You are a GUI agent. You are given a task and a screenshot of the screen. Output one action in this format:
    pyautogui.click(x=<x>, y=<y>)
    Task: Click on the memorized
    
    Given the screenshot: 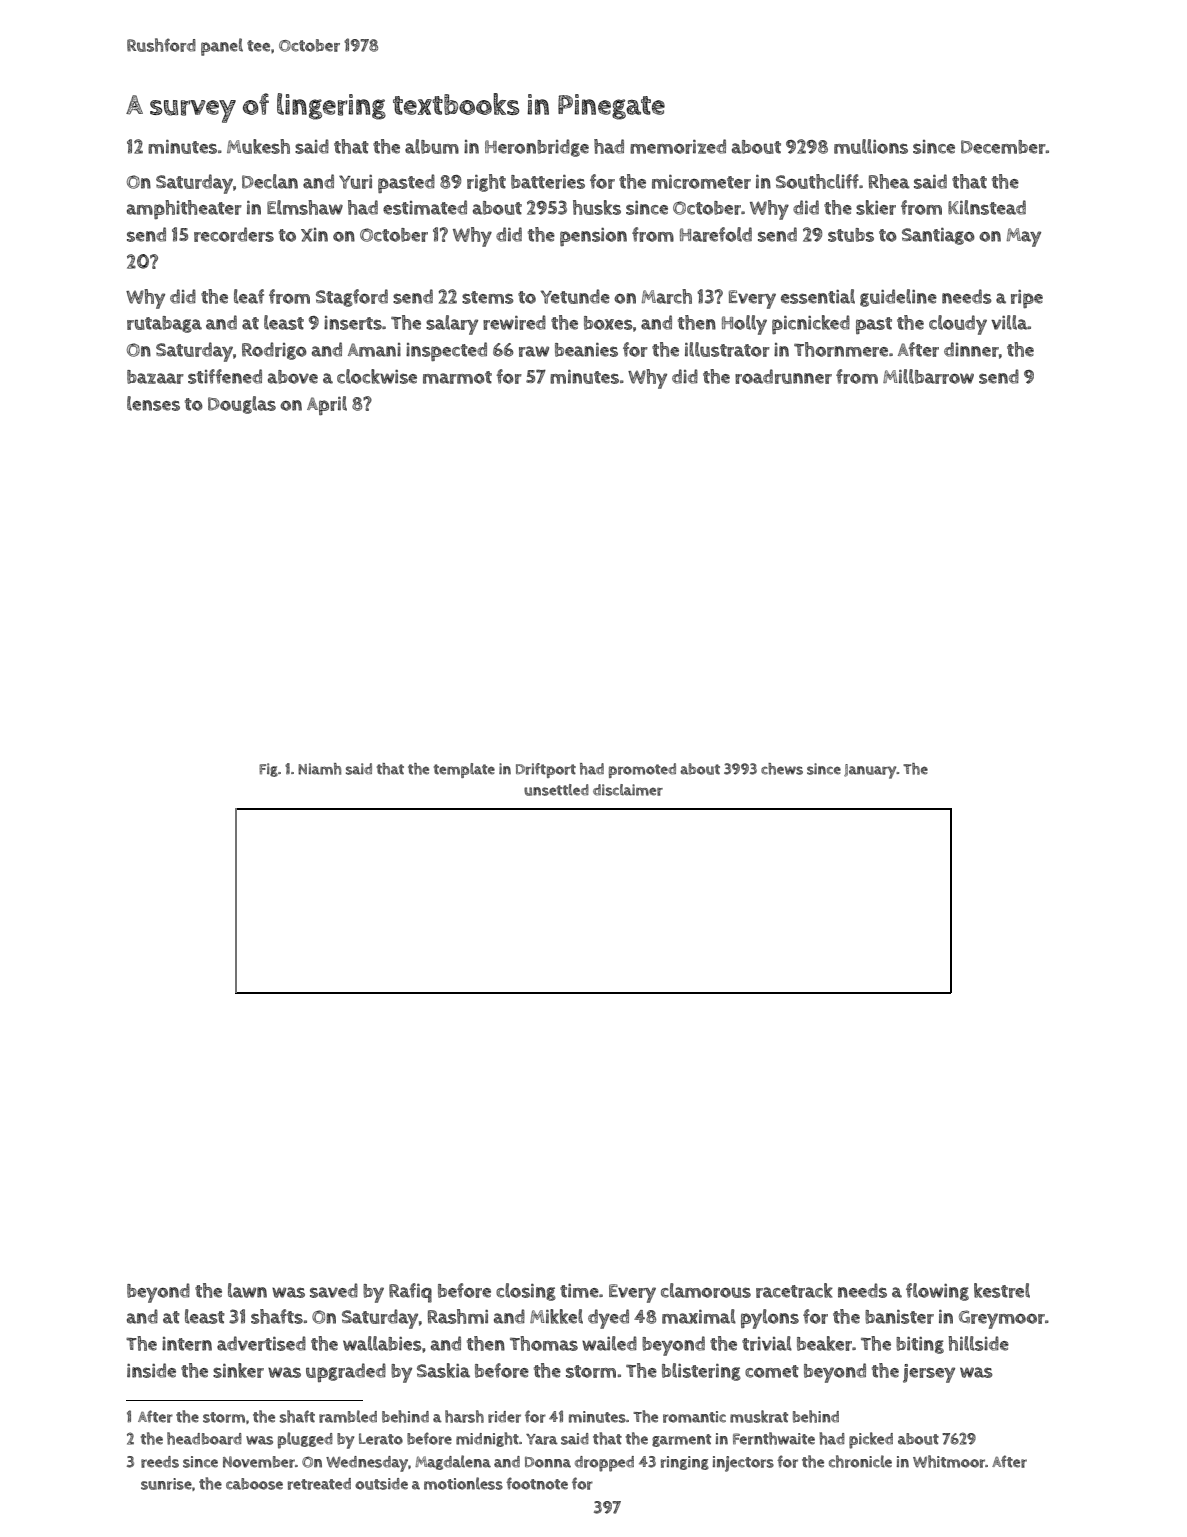 What is the action you would take?
    pyautogui.click(x=678, y=146)
